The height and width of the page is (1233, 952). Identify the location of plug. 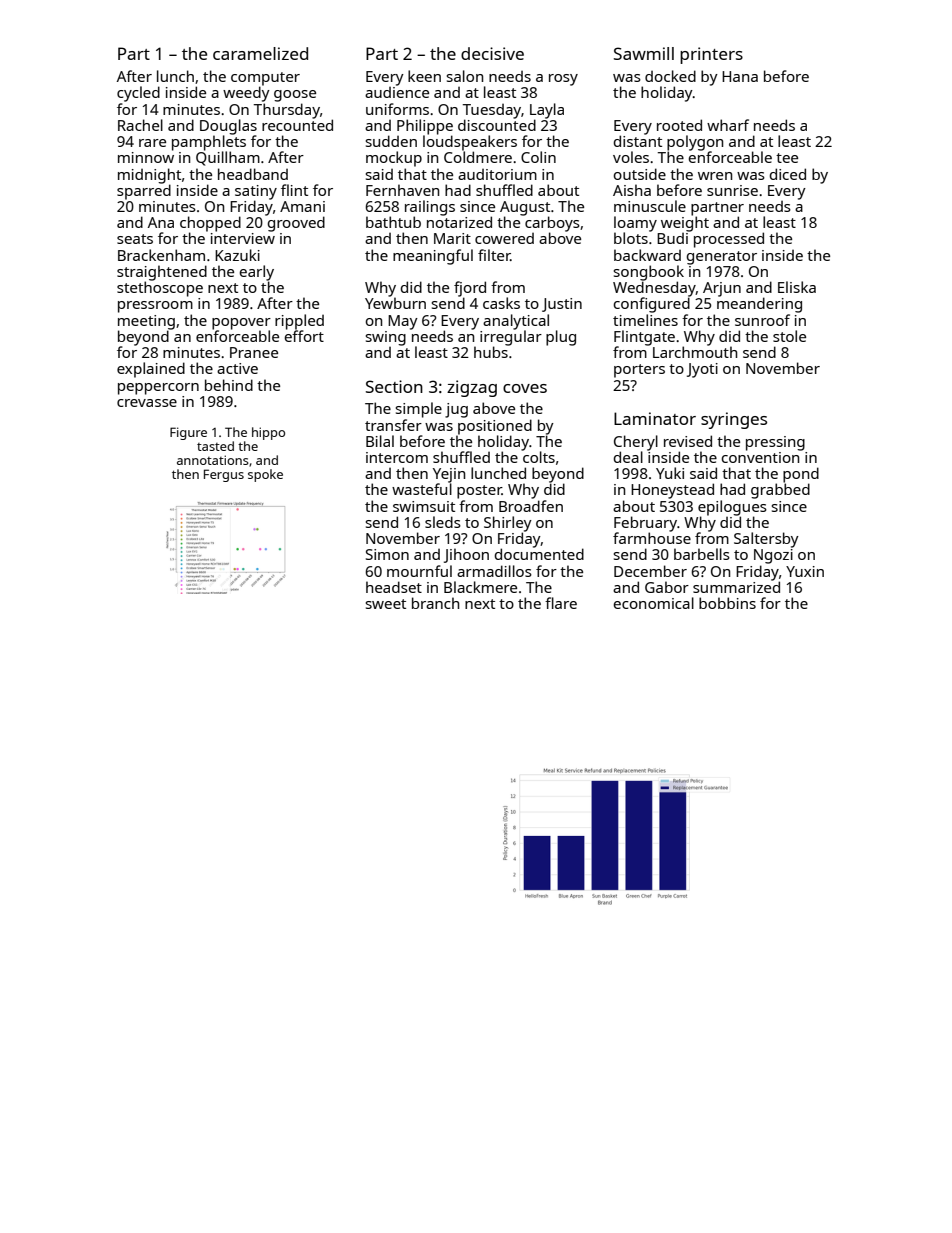
(561, 338).
